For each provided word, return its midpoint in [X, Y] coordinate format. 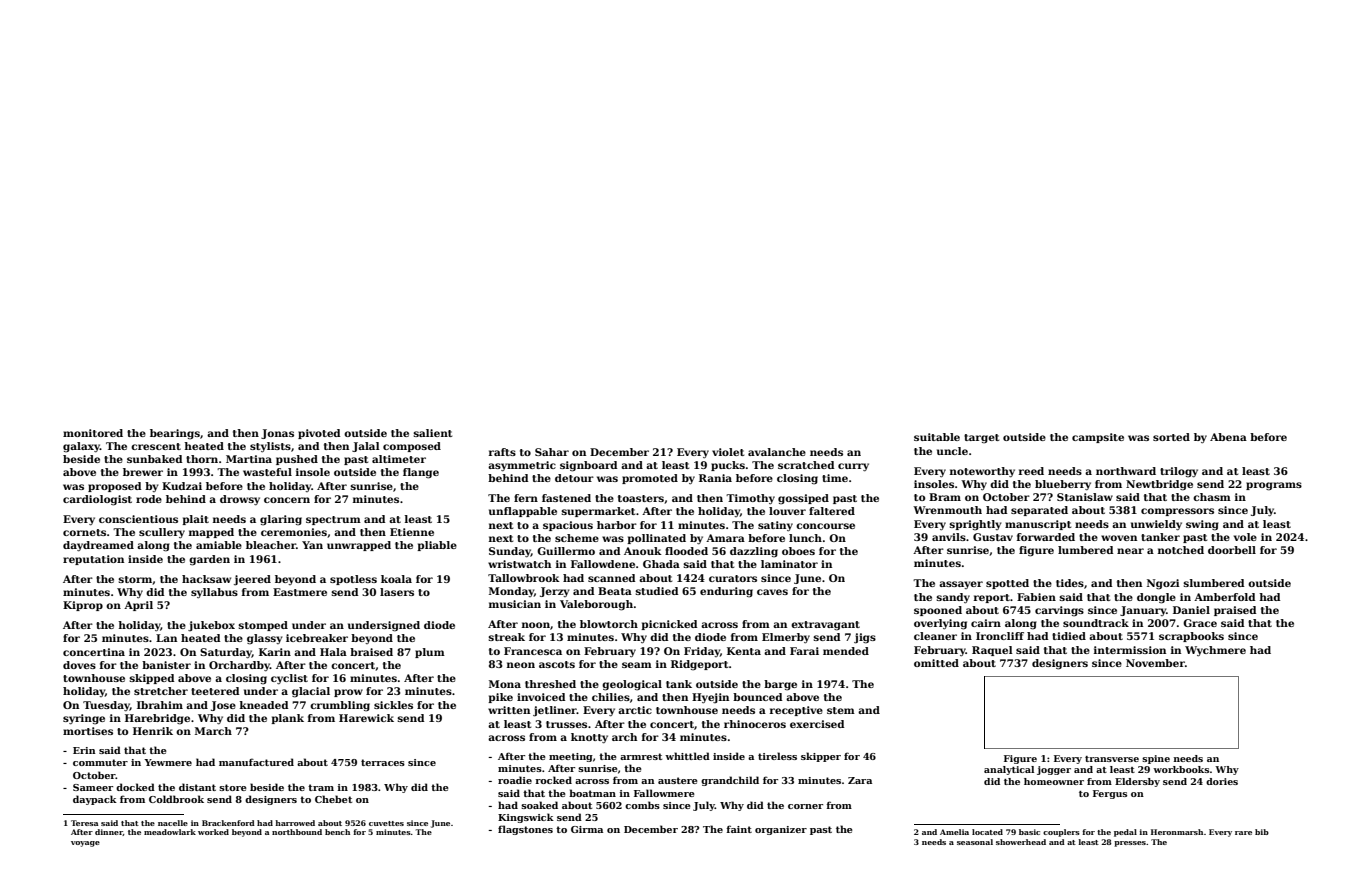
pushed [297, 460]
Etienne [412, 532]
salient [432, 433]
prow [348, 693]
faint [739, 829]
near [1130, 551]
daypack [95, 800]
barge [780, 685]
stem [841, 710]
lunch [805, 538]
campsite [1098, 438]
